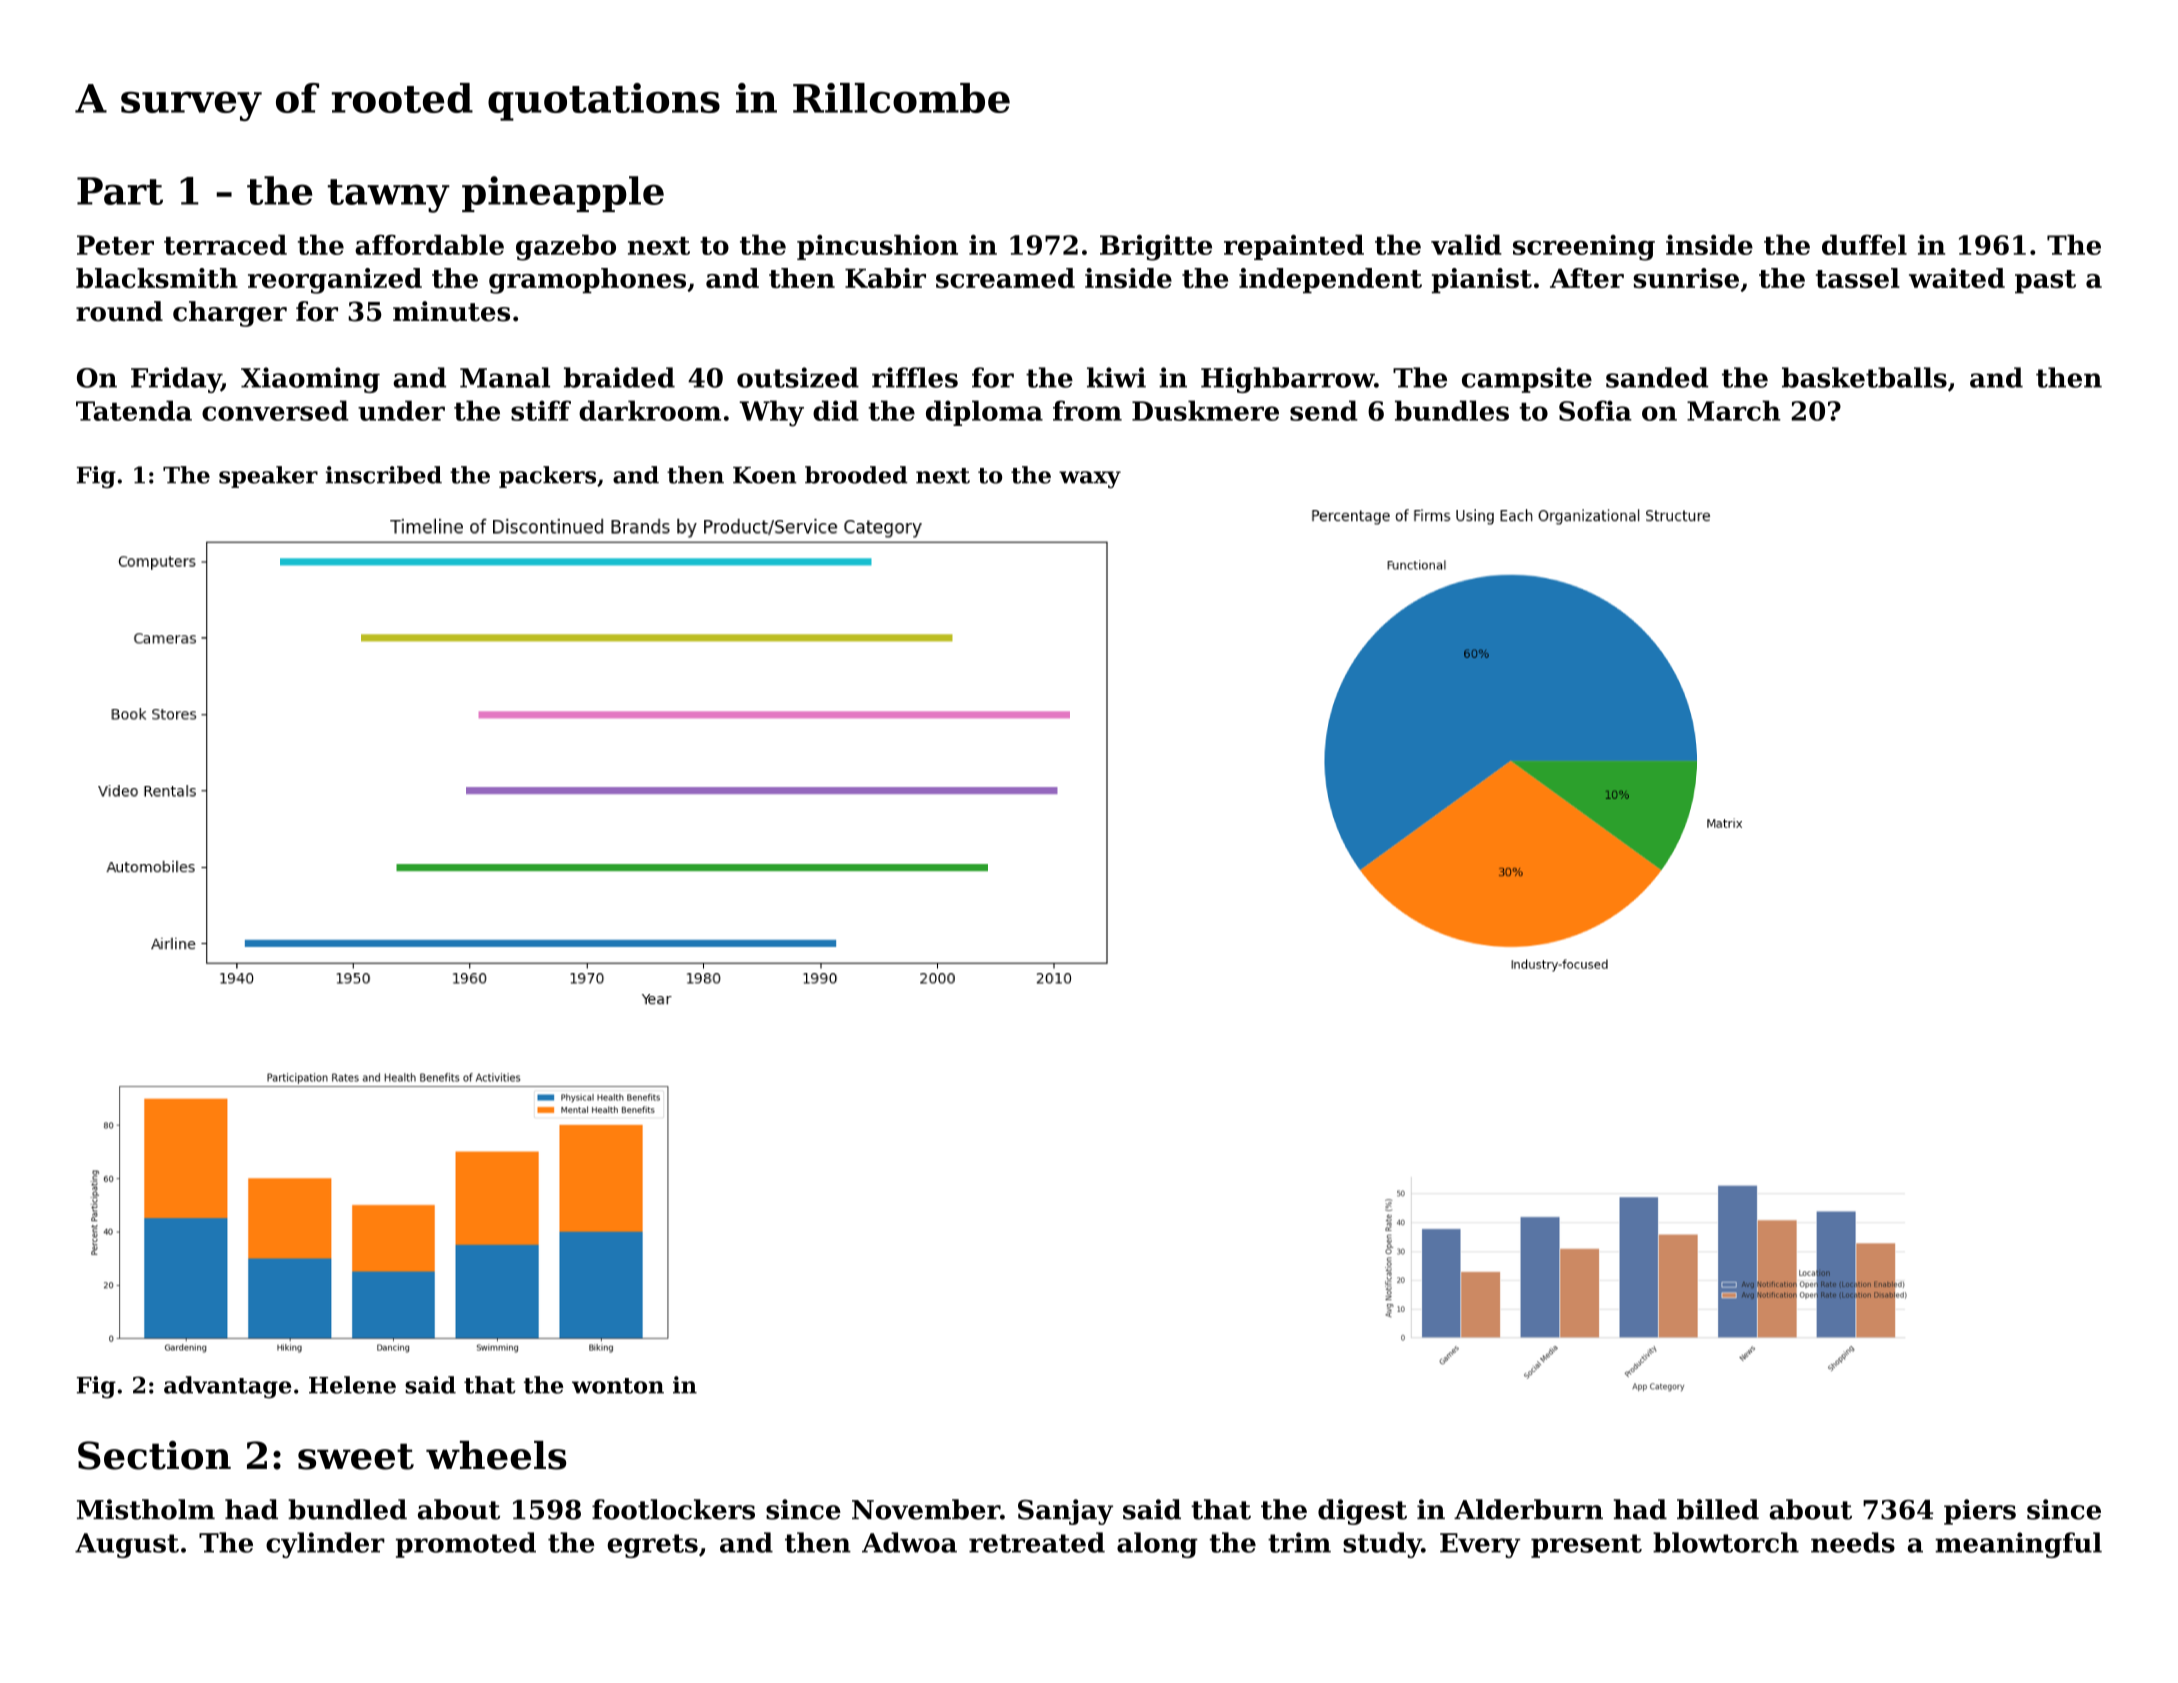  Describe the element at coordinates (1090, 479) in the document. I see `waxy` at that location.
